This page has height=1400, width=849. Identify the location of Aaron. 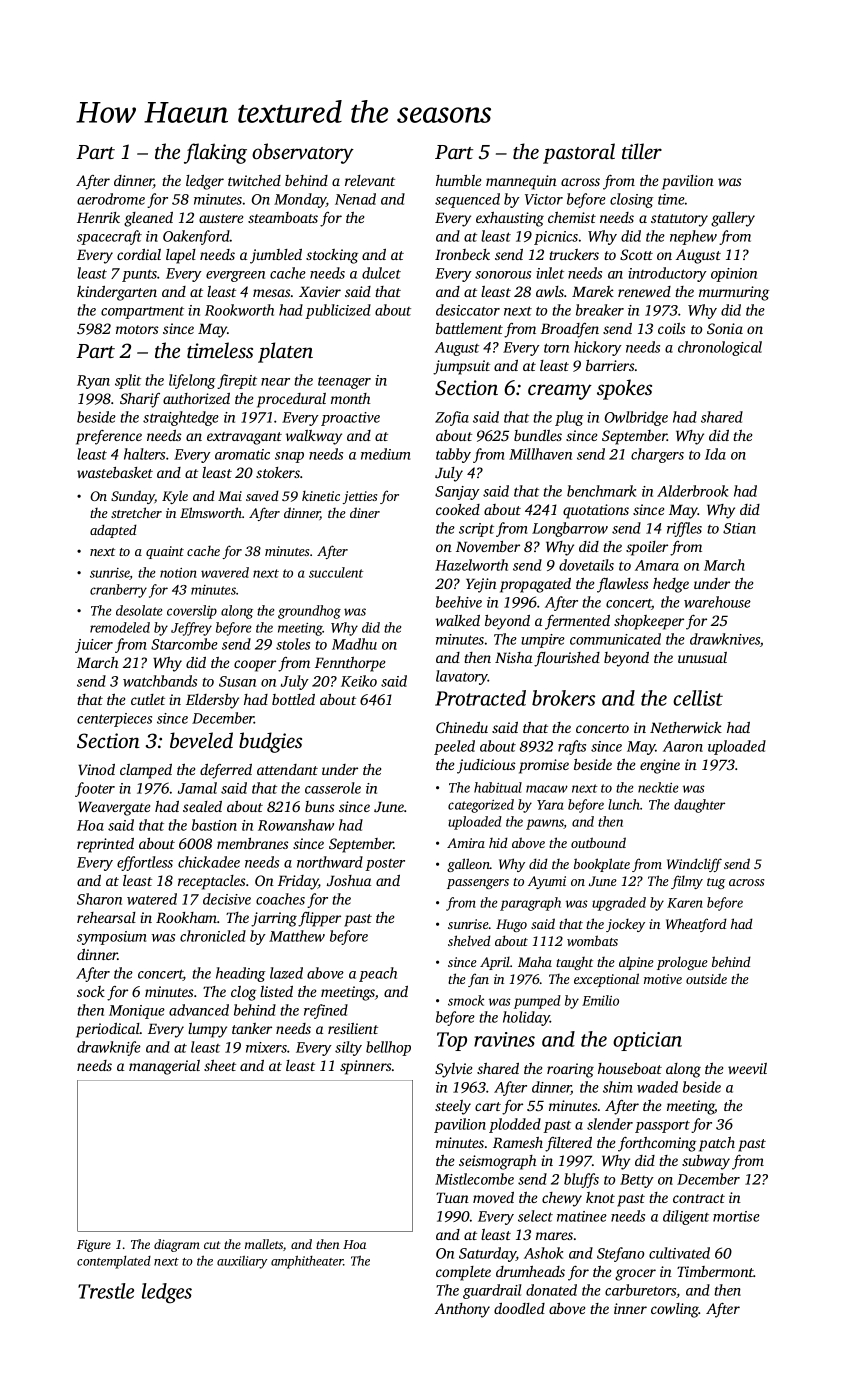
(683, 746).
